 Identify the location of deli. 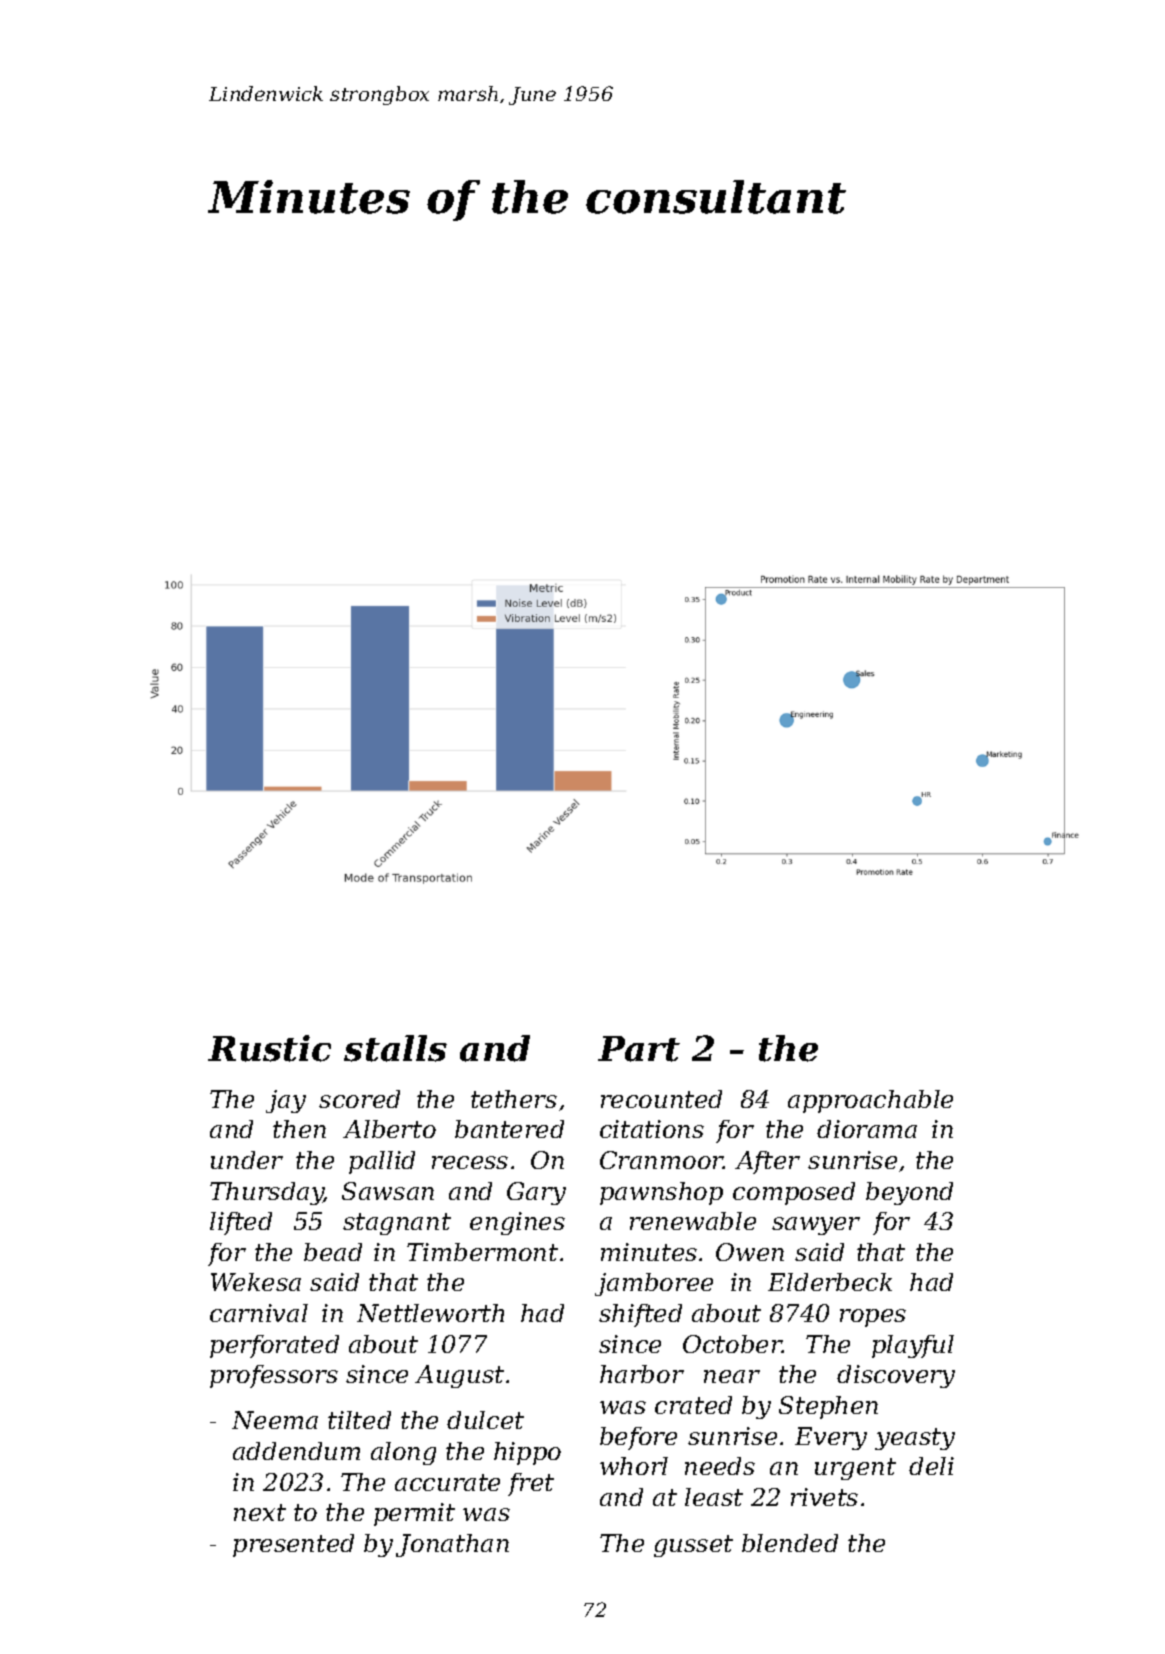
(931, 1466).
